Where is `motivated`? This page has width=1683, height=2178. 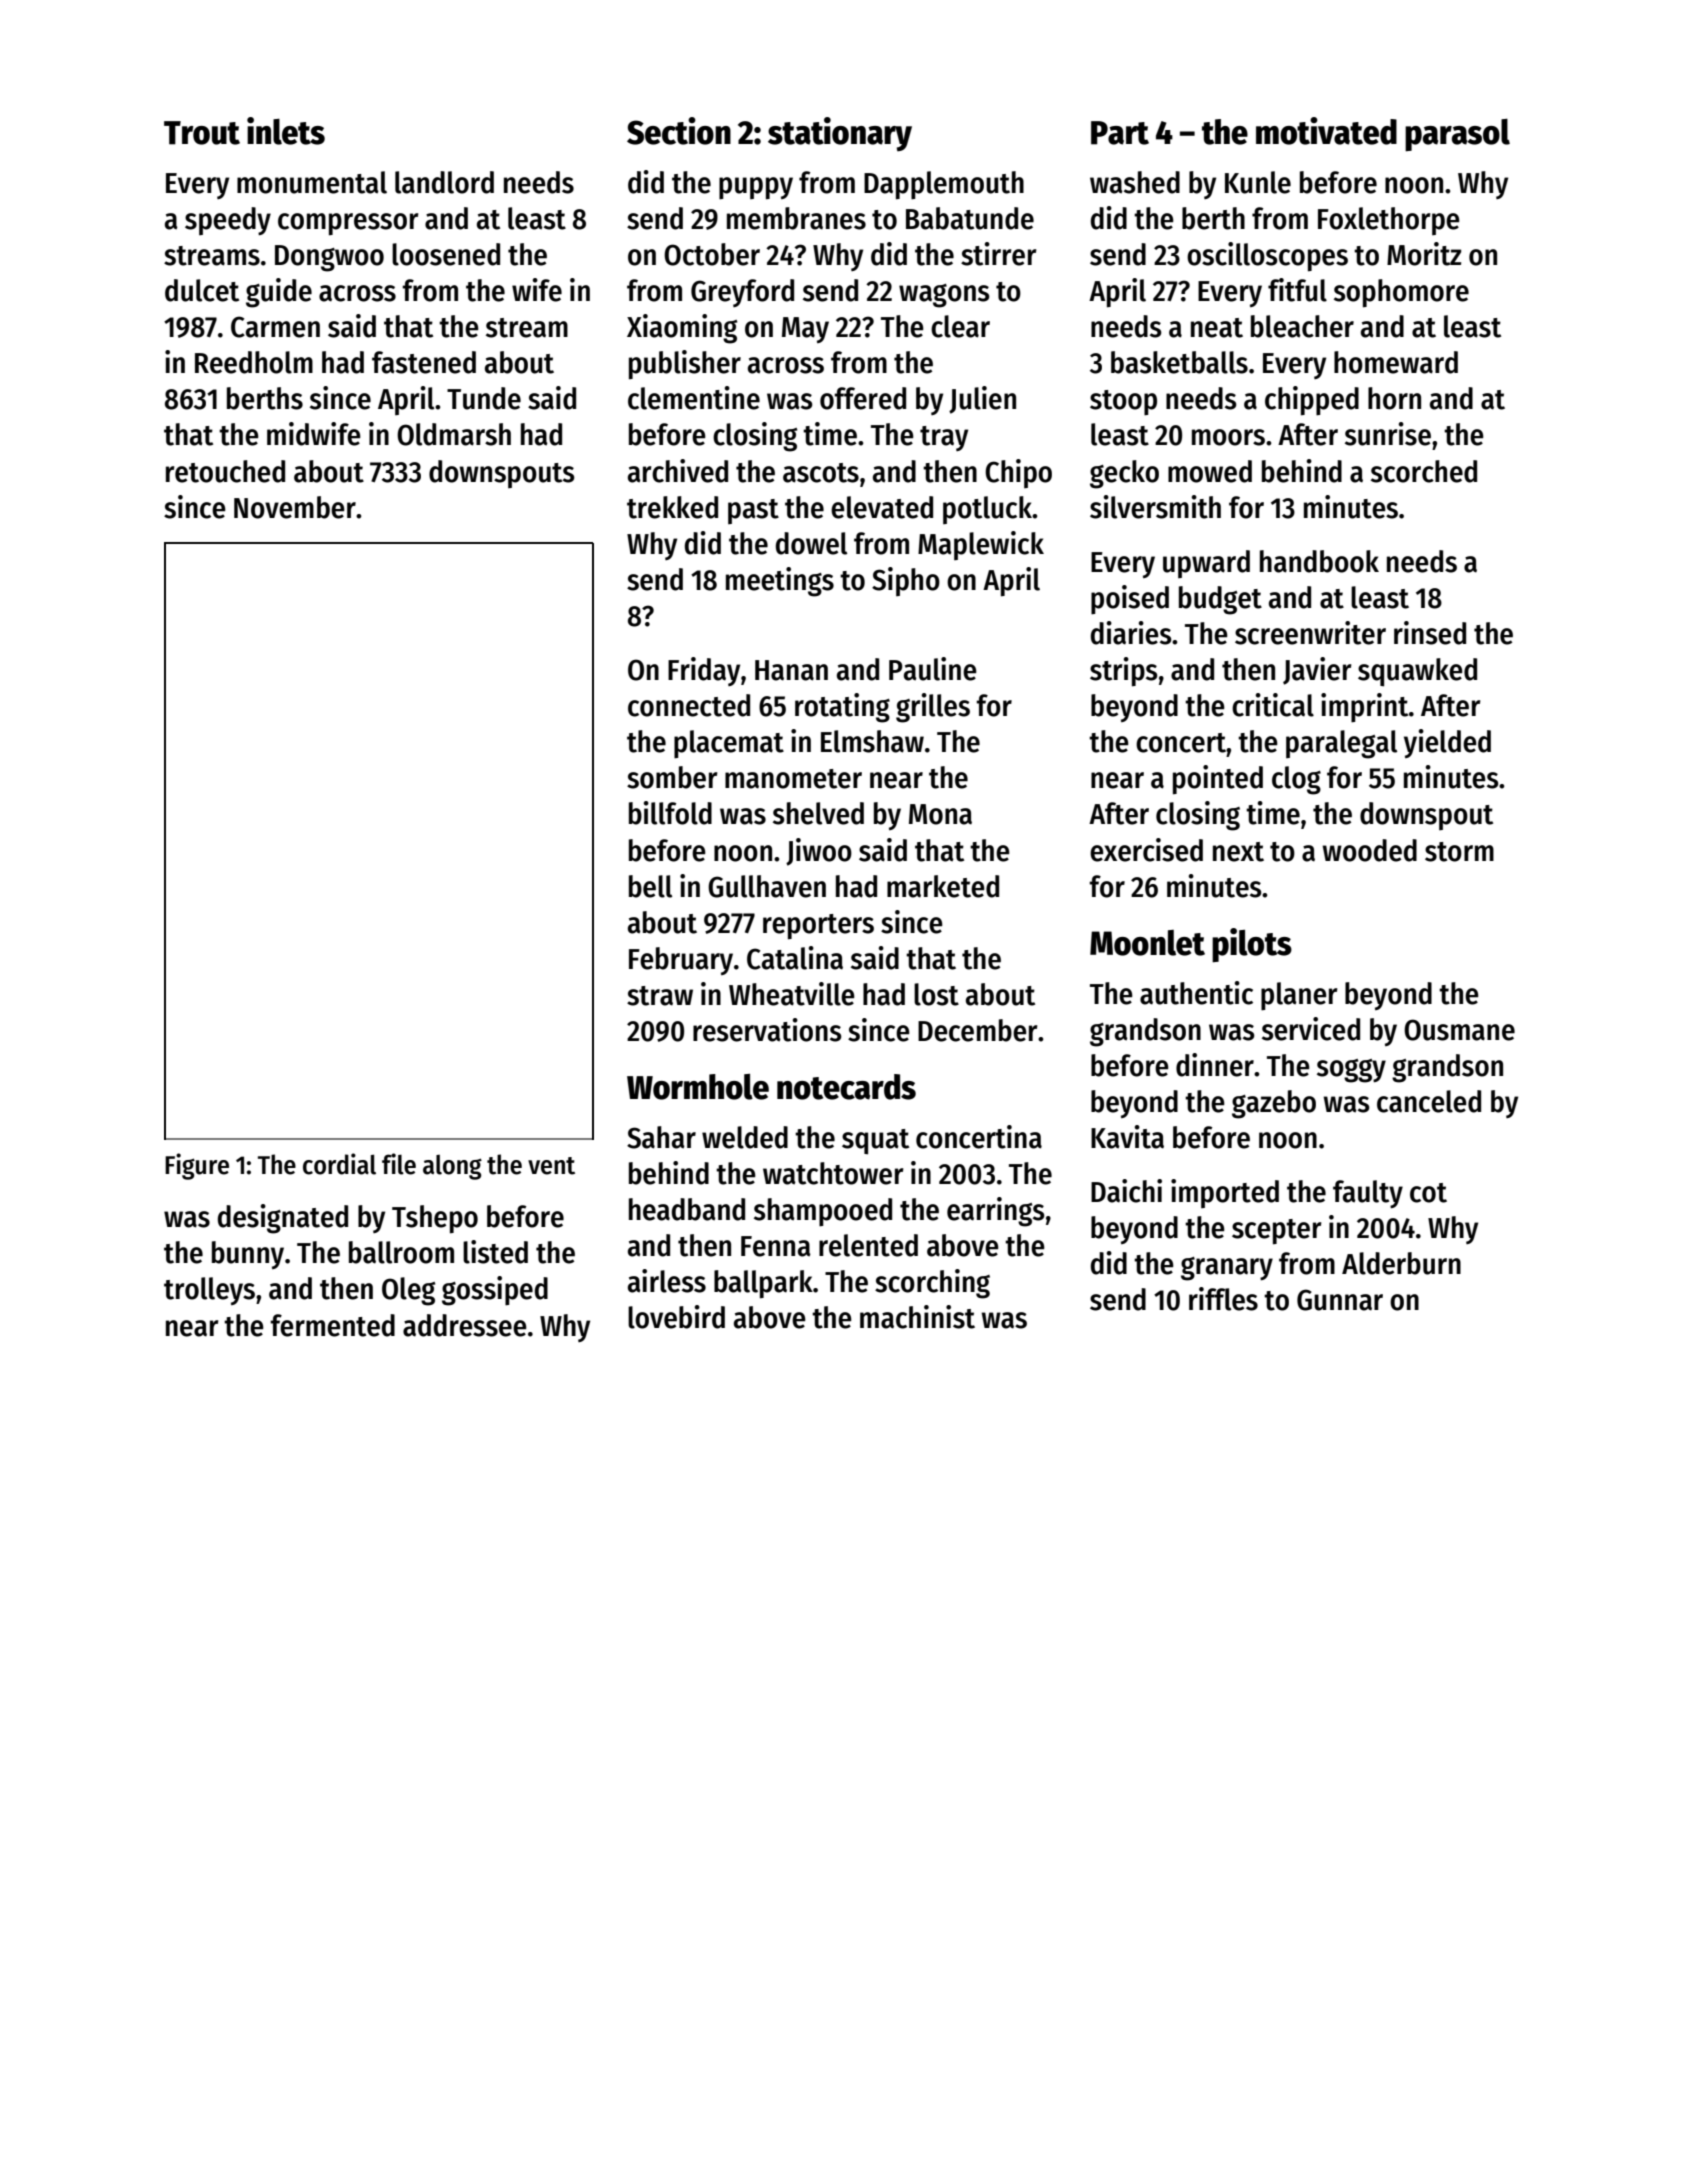
motivated is located at coordinates (1326, 131).
